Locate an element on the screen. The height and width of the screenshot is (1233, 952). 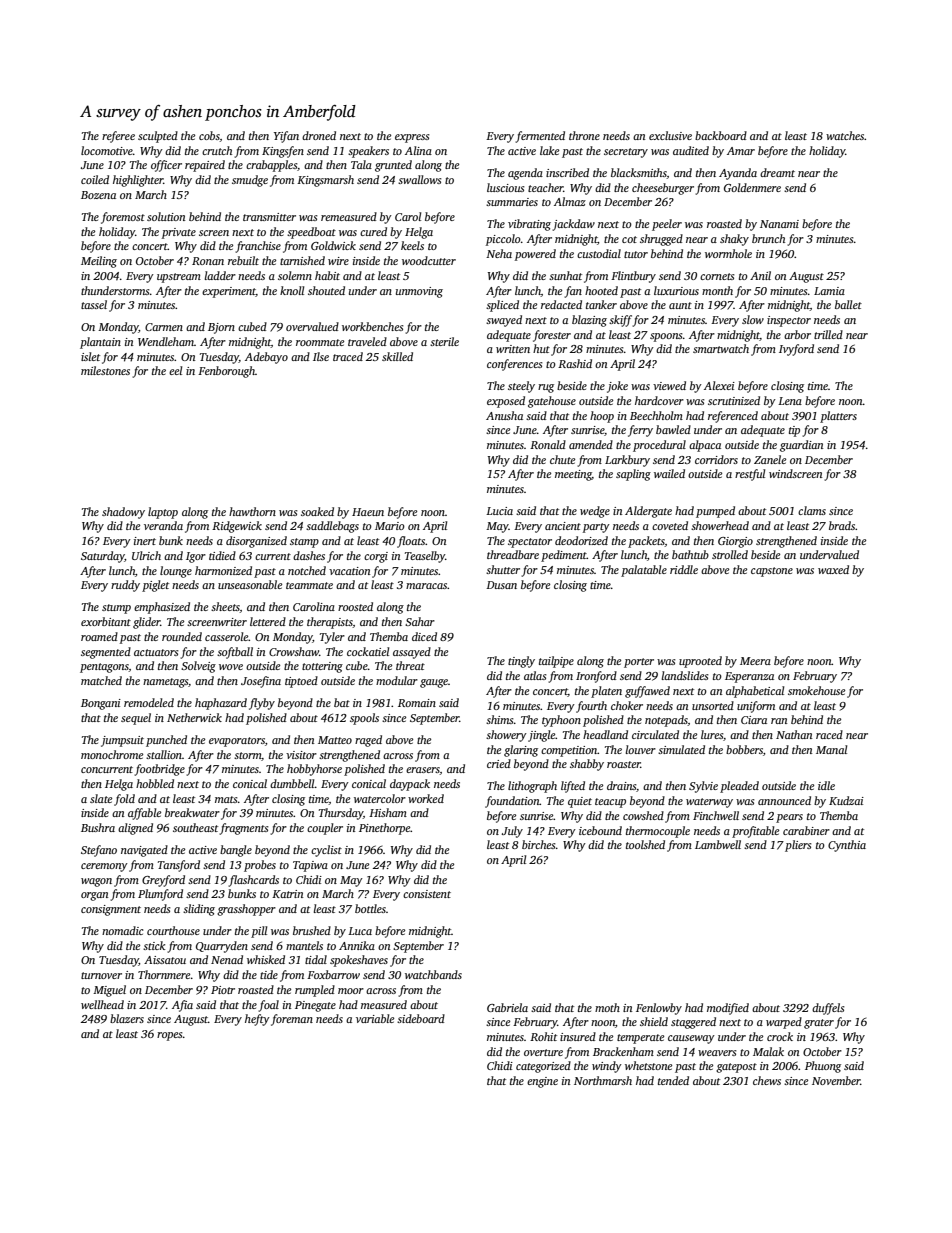
bawled is located at coordinates (673, 429).
